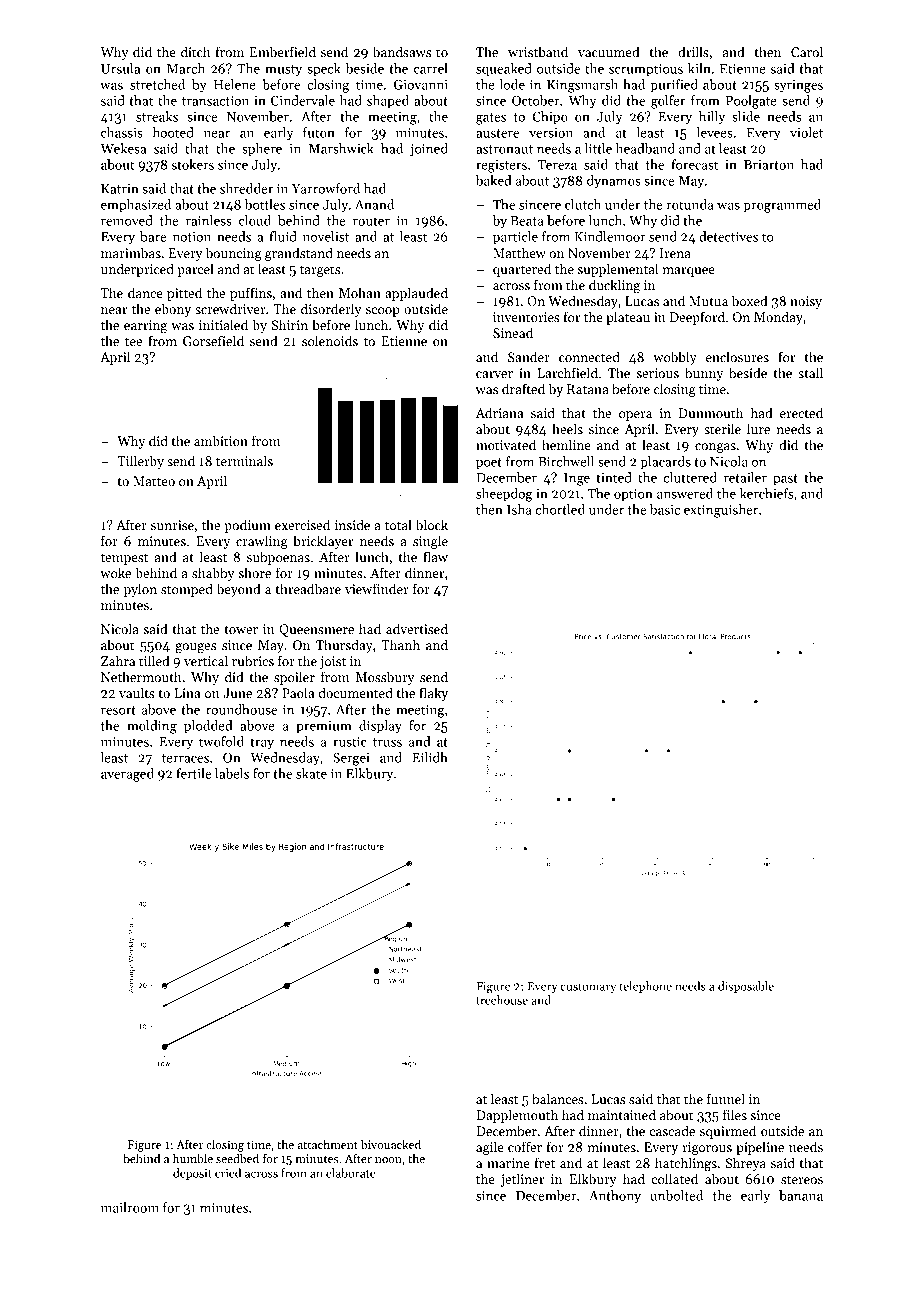 The height and width of the document is (1308, 924). What do you see at coordinates (385, 678) in the document?
I see `Mossbury` at bounding box center [385, 678].
